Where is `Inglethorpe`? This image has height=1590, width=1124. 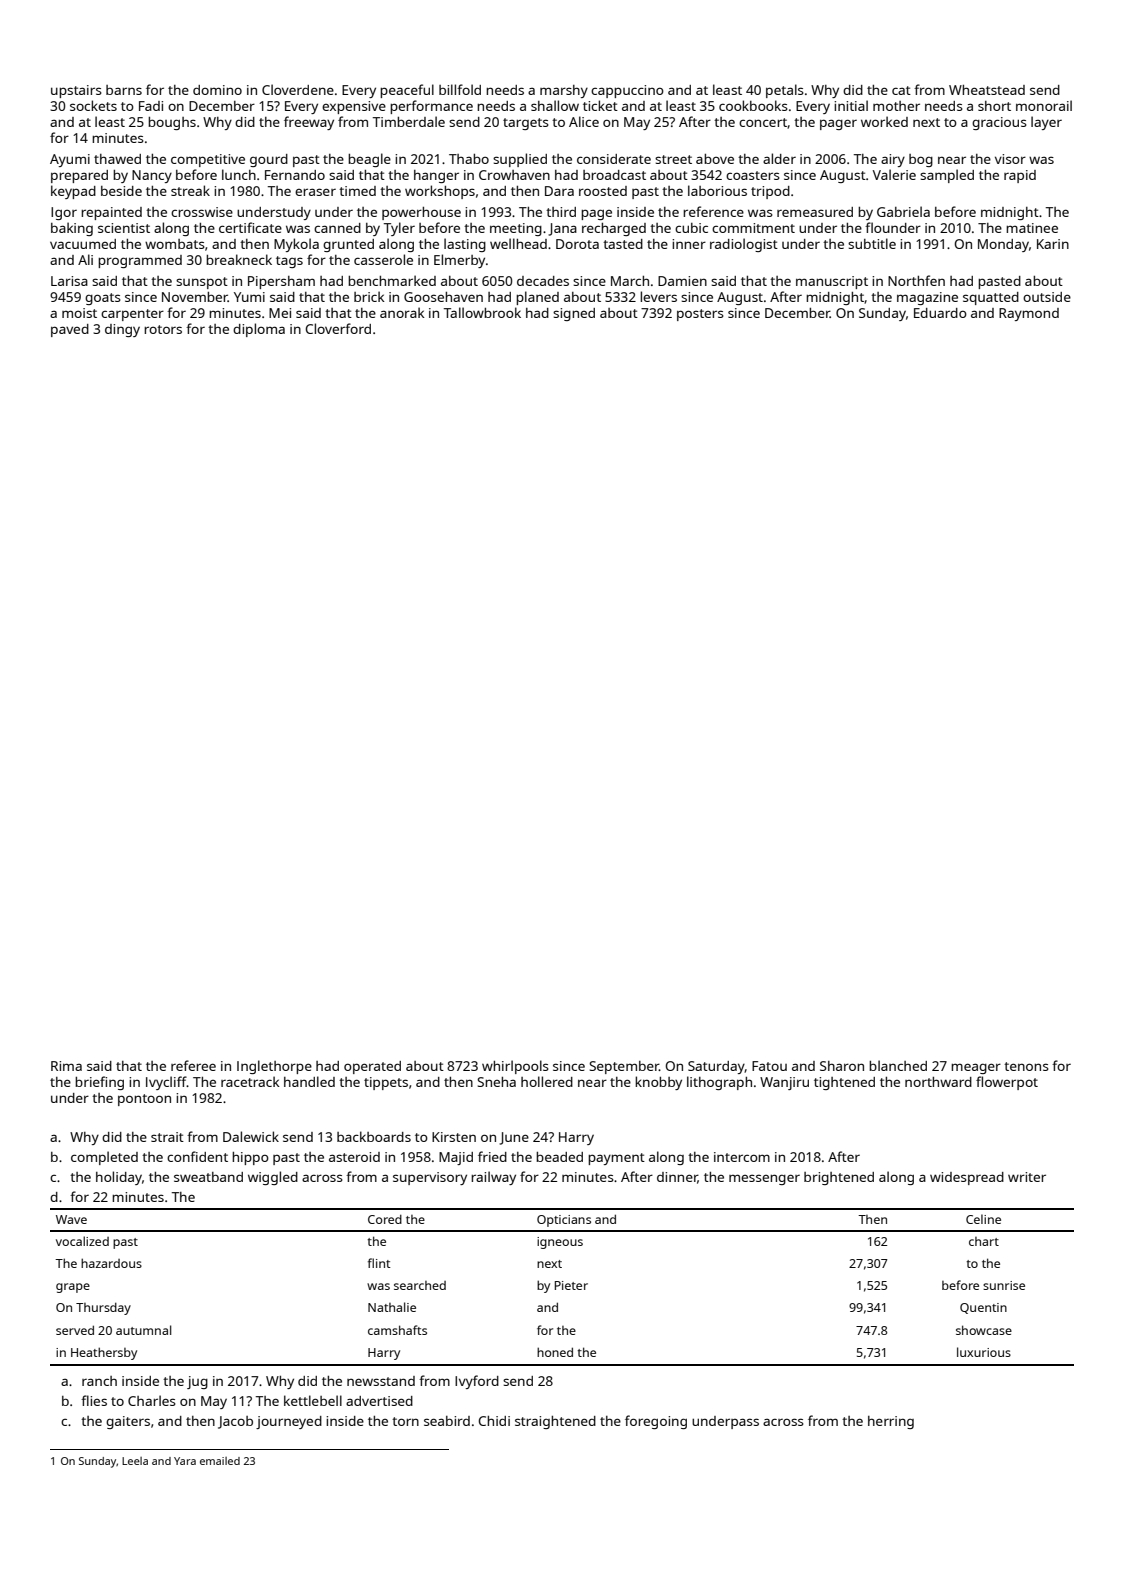
Inglethorpe is located at coordinates (274, 1067).
